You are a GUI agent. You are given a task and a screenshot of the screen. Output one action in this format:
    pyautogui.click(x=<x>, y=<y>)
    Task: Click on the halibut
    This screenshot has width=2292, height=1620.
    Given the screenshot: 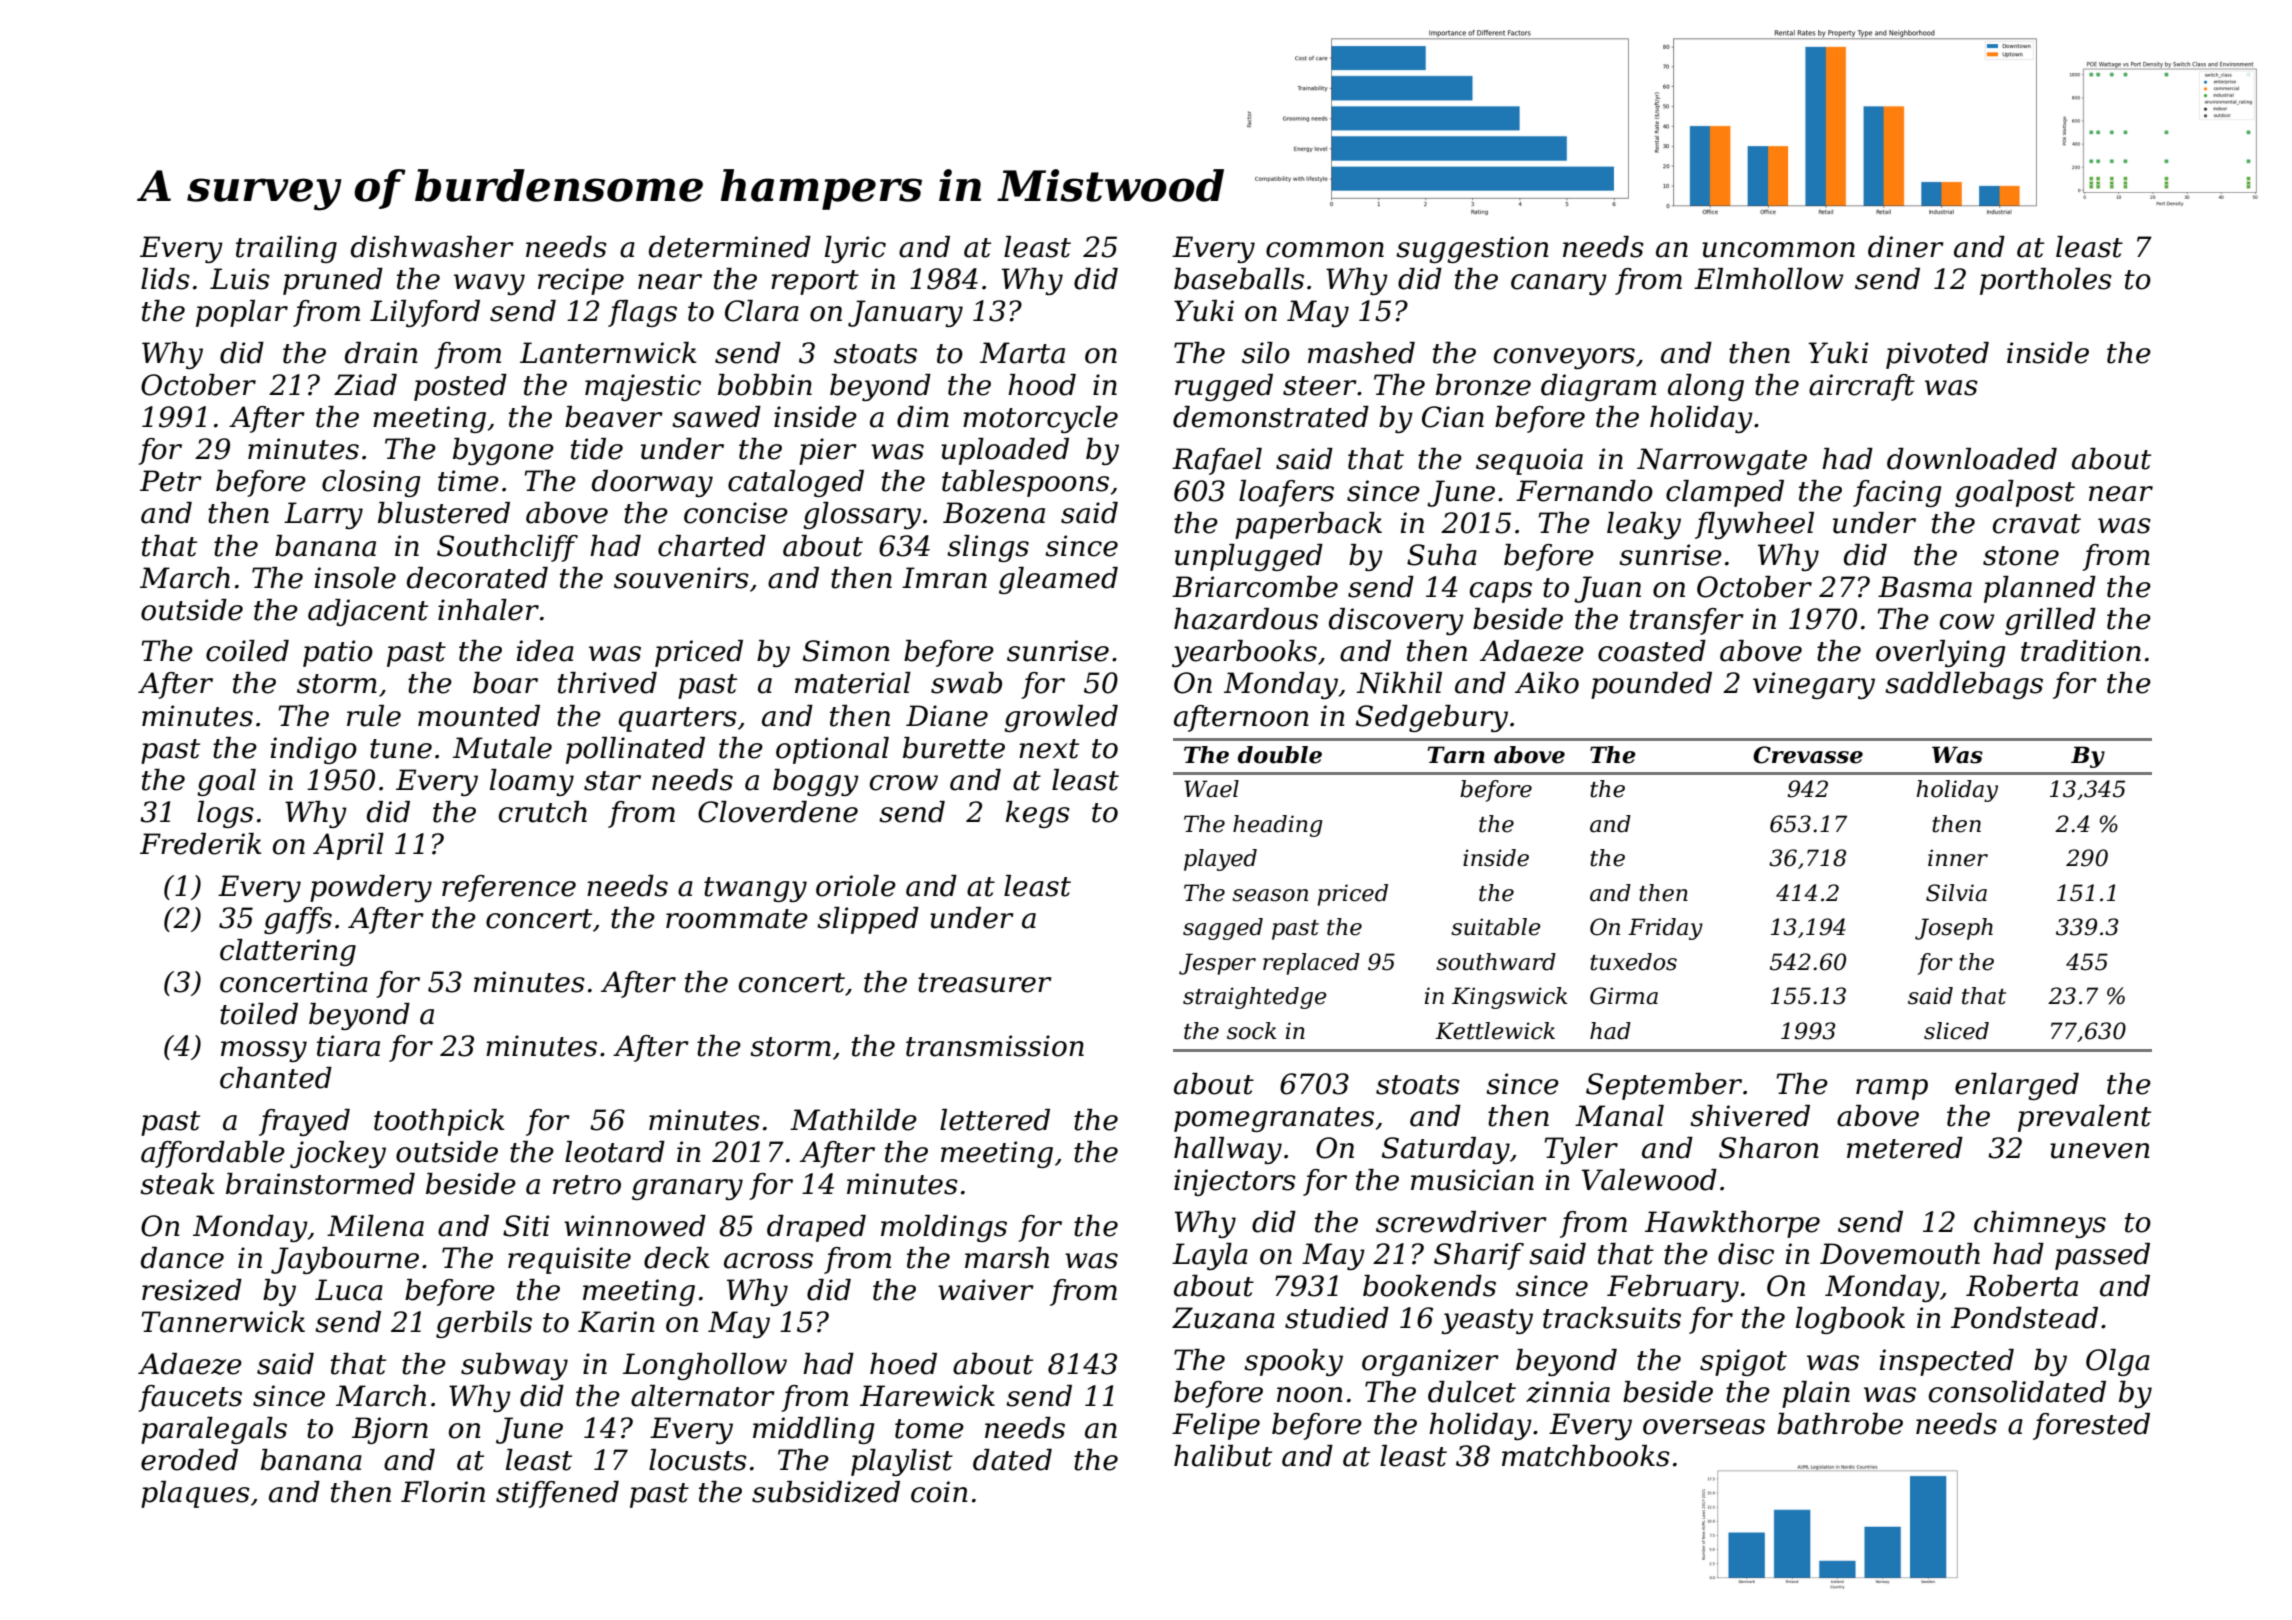 What is the action you would take?
    pyautogui.click(x=1223, y=1456)
